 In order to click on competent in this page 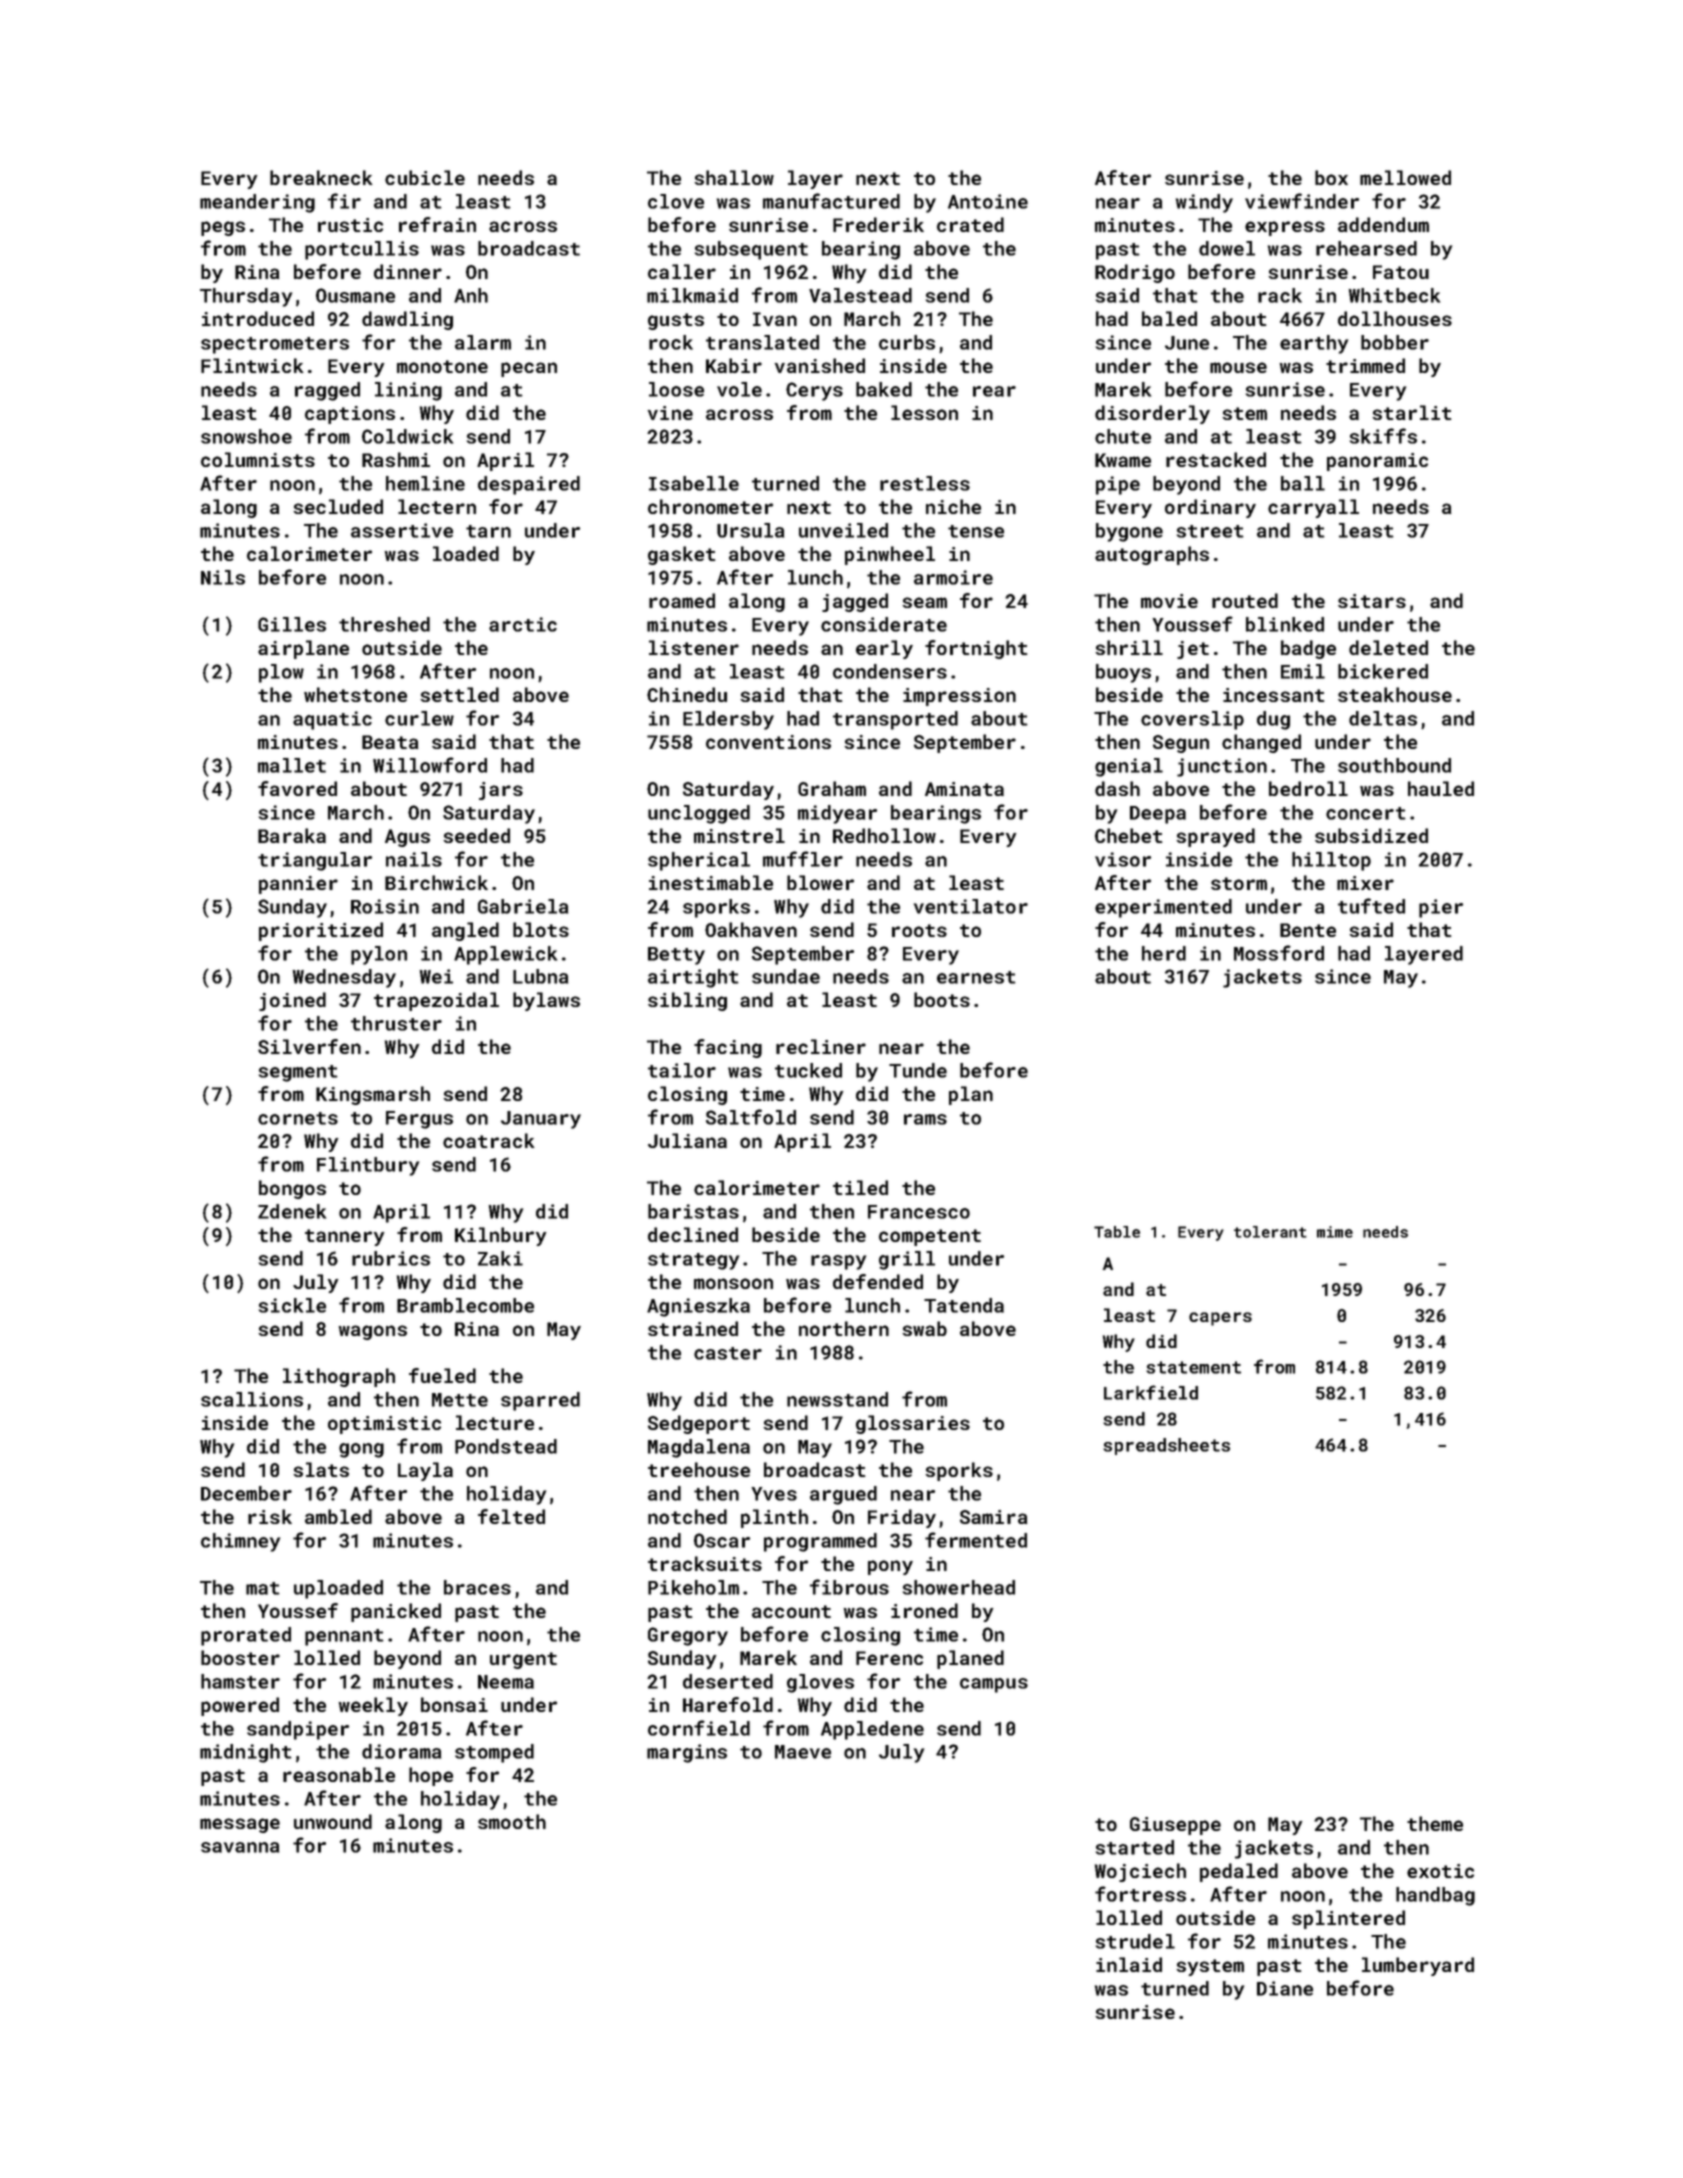, I will do `click(930, 1237)`.
